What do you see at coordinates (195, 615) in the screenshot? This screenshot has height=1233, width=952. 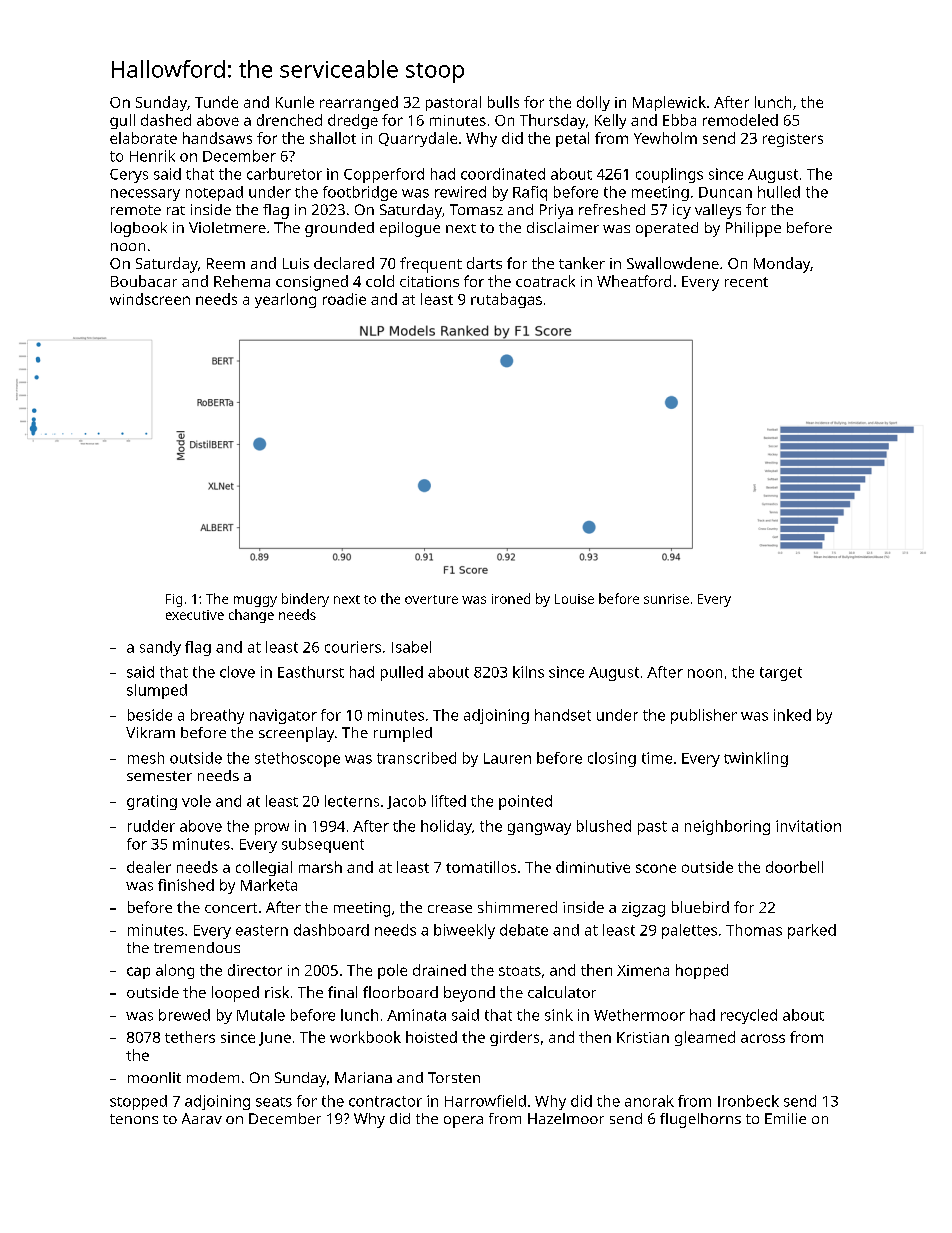 I see `executive` at bounding box center [195, 615].
